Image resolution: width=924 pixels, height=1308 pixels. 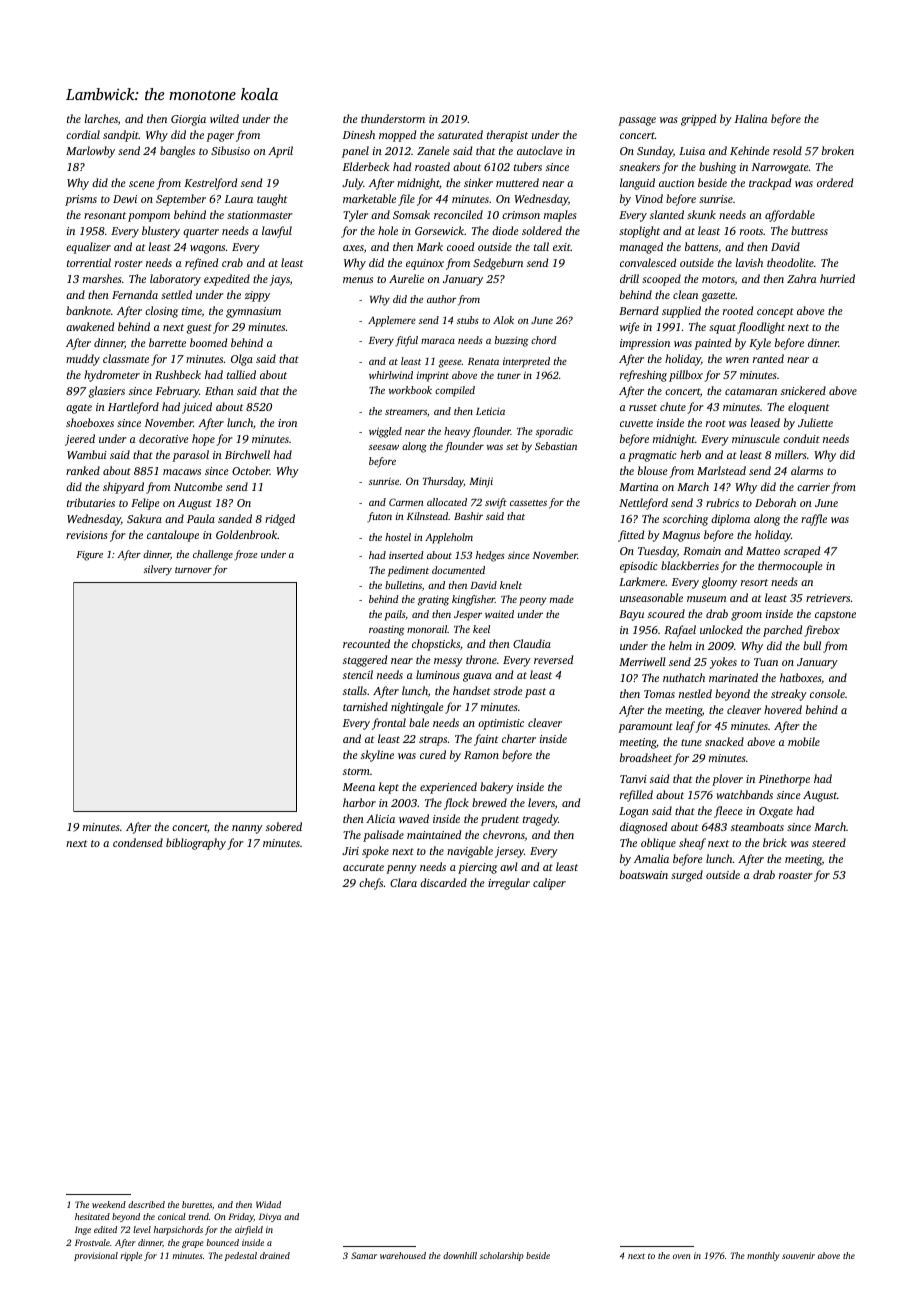 What do you see at coordinates (403, 1255) in the screenshot?
I see `warehoused` at bounding box center [403, 1255].
